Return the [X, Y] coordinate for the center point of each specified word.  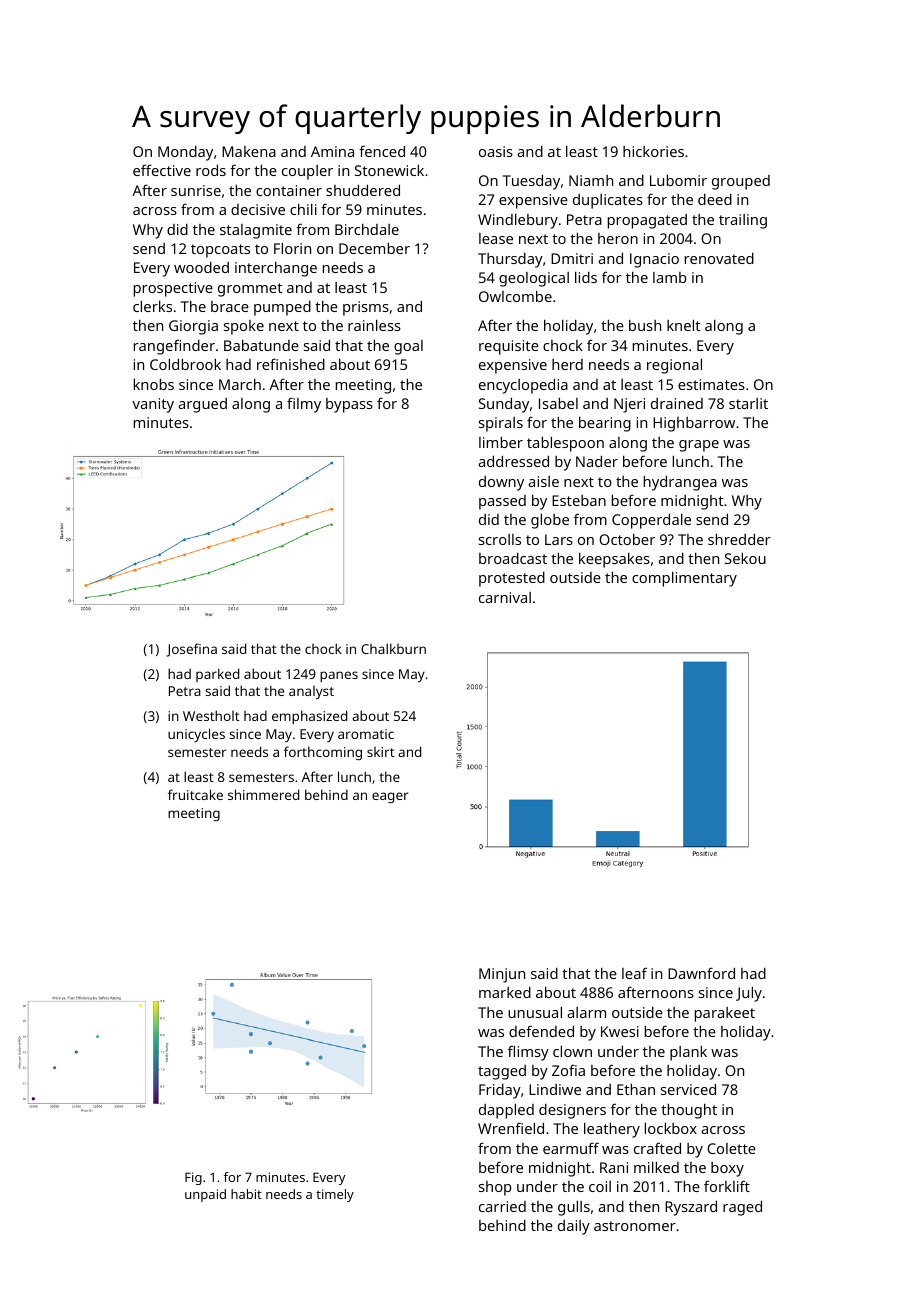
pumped [282, 308]
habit [246, 1194]
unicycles [196, 735]
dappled [506, 1111]
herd [567, 364]
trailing [743, 221]
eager [390, 797]
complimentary [684, 579]
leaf [634, 973]
